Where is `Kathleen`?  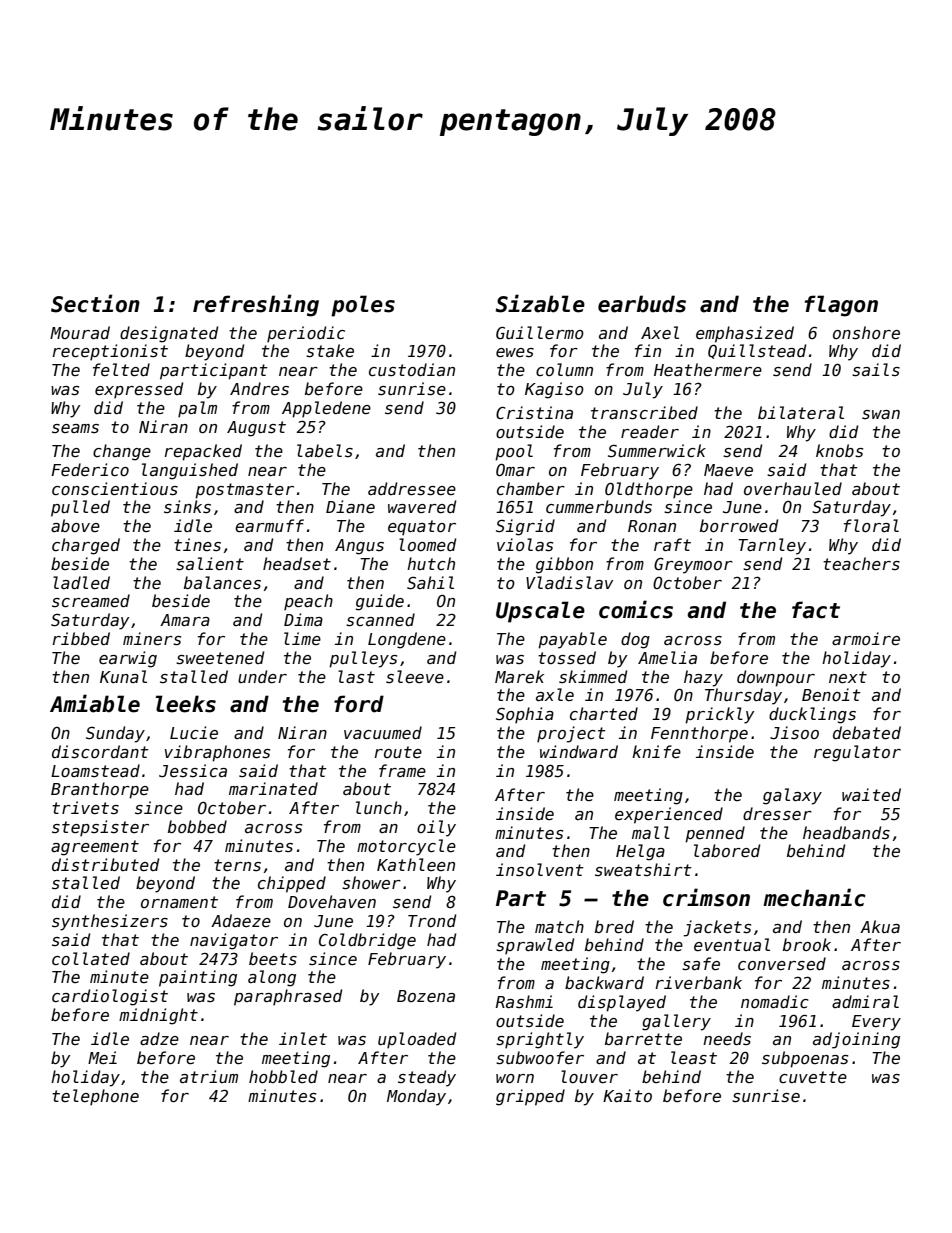
Kathleen is located at coordinates (416, 864).
